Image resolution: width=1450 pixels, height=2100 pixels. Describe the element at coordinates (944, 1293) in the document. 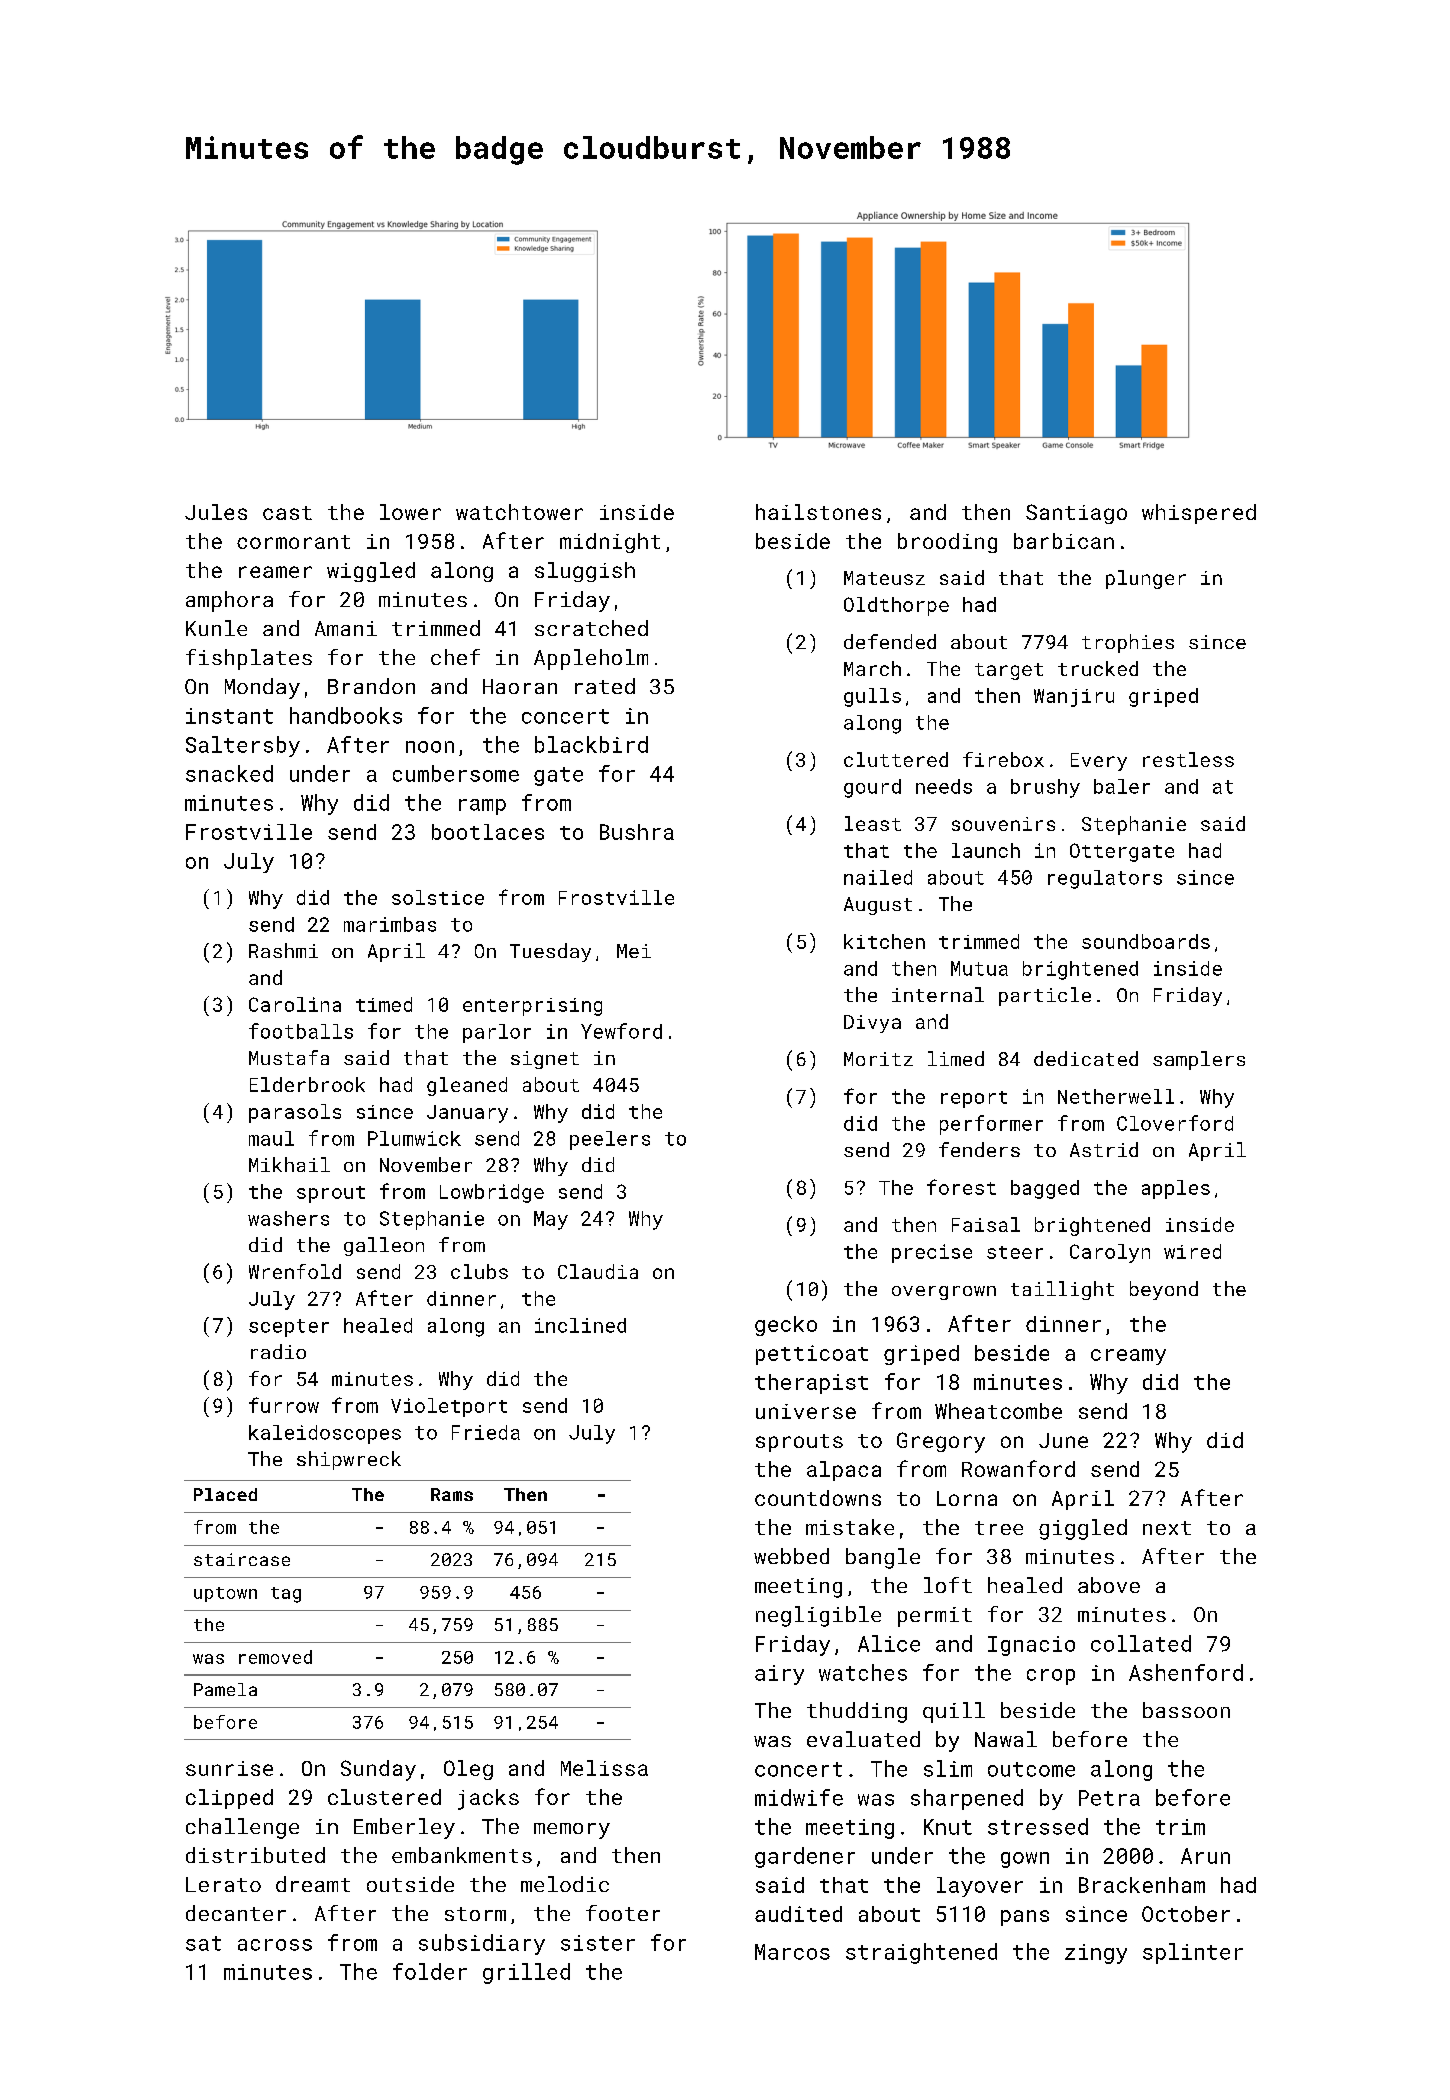

I see `overgrown` at that location.
